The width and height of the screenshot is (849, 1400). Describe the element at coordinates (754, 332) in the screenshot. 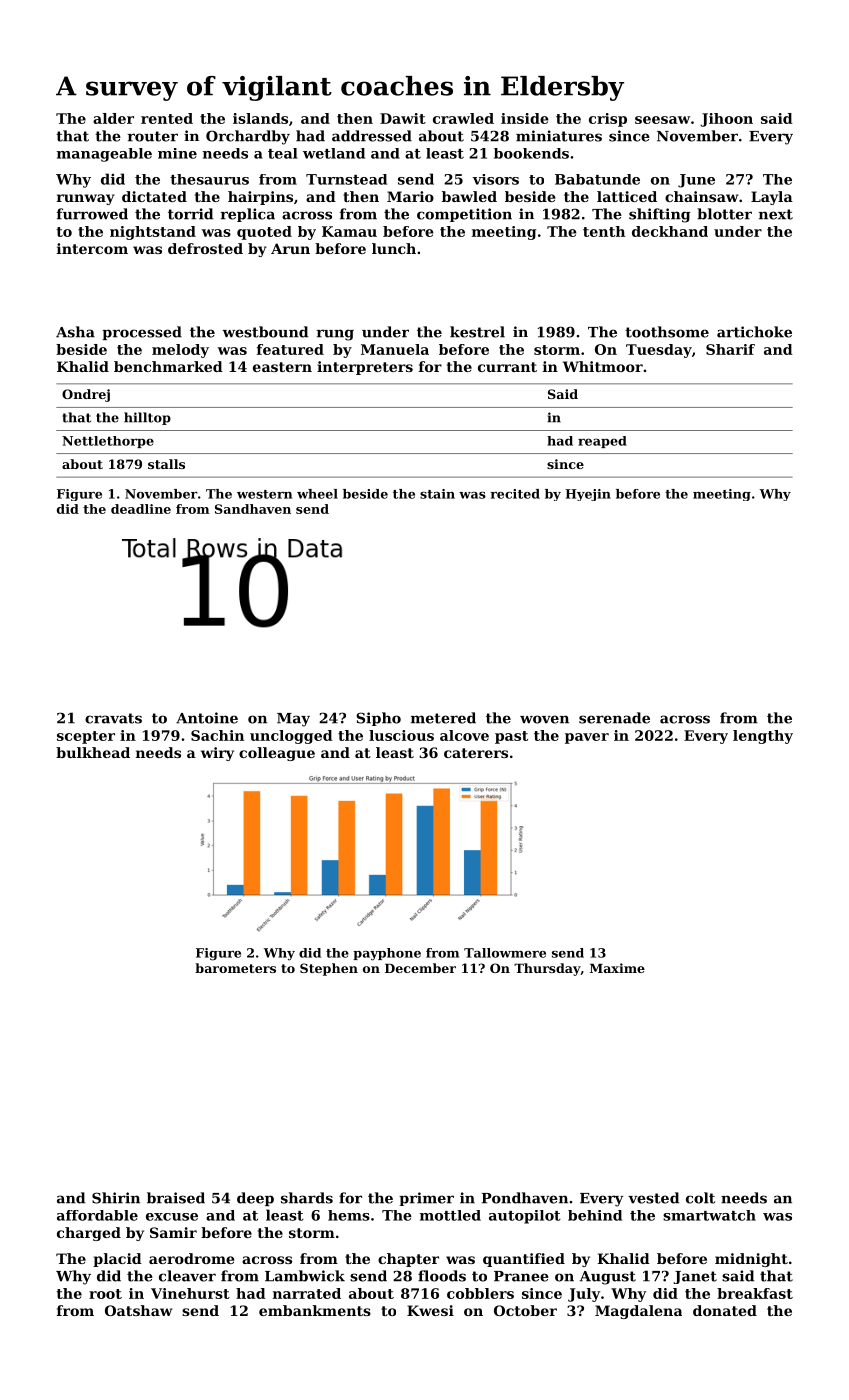

I see `artichoke` at that location.
